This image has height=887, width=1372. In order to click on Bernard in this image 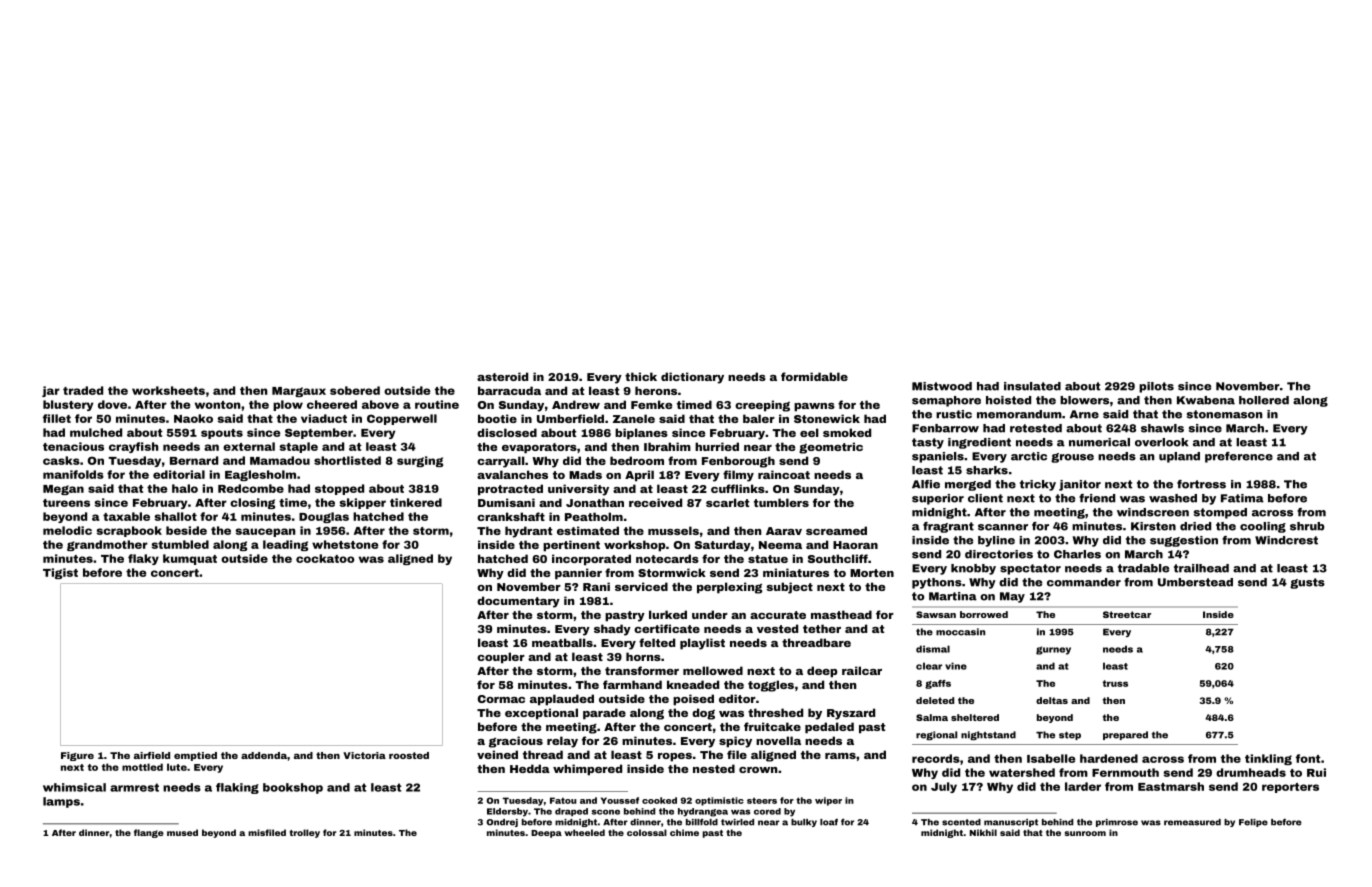, I will do `click(194, 460)`.
